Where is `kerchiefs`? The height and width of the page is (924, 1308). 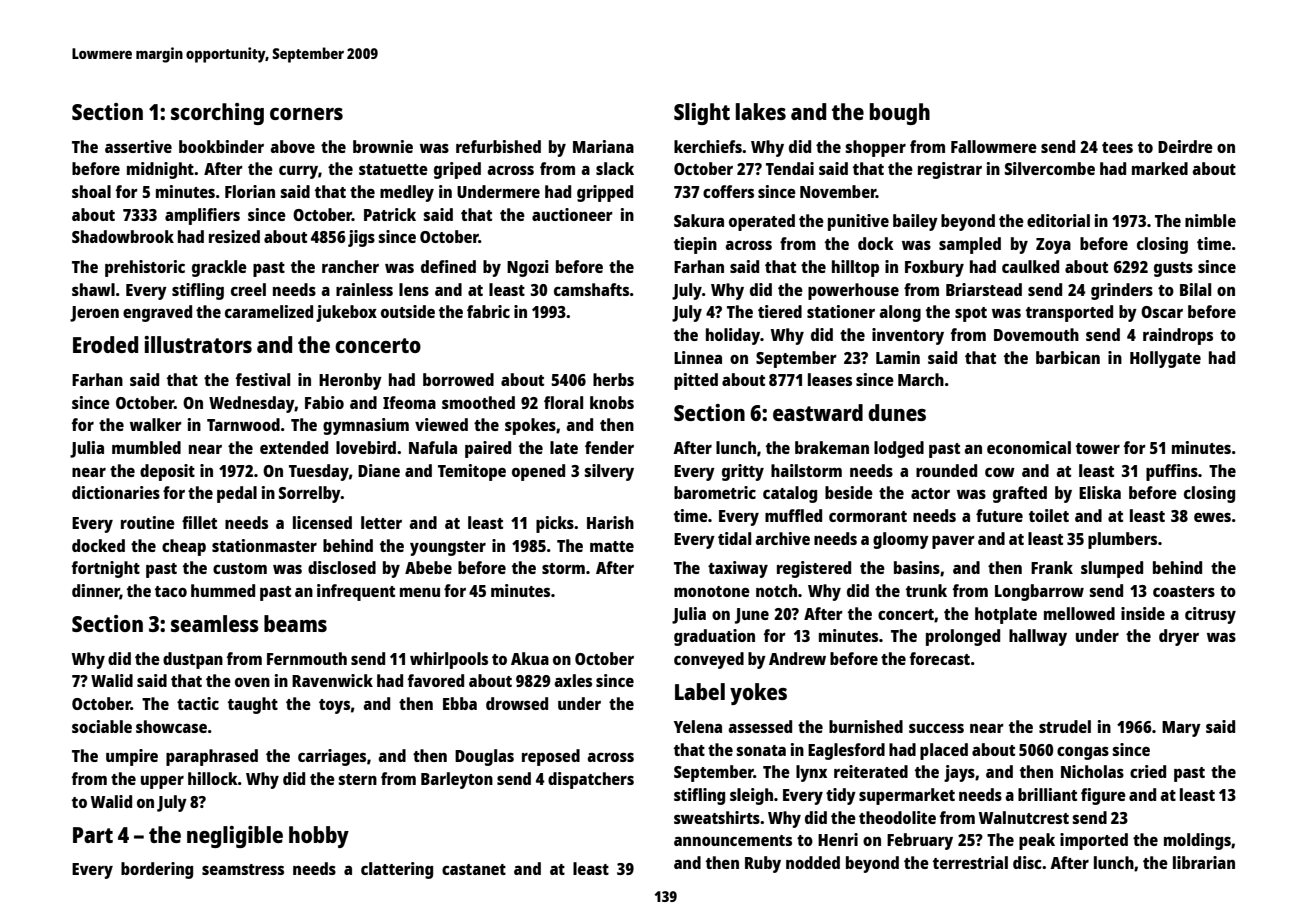 kerchiefs is located at coordinates (708, 146).
